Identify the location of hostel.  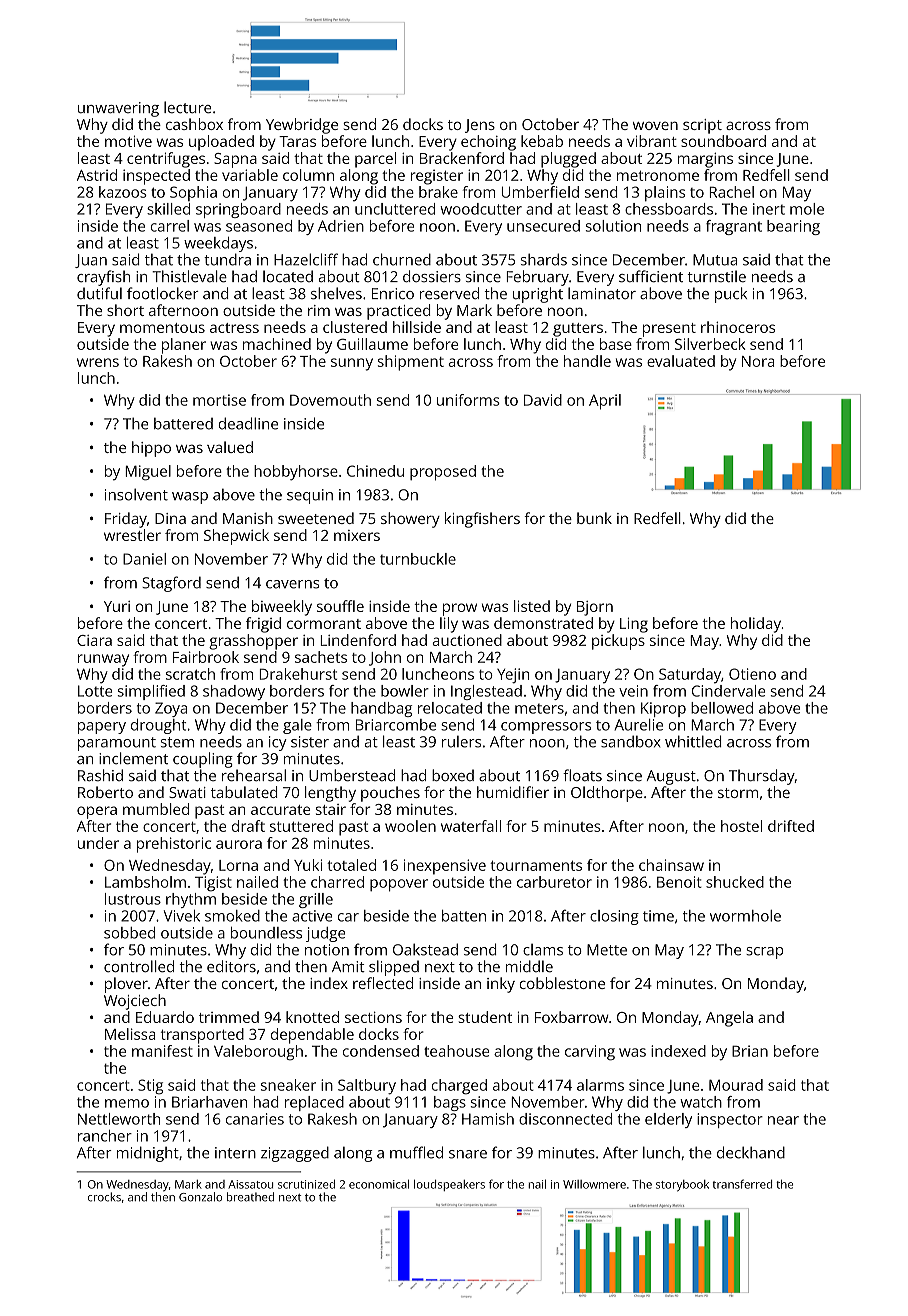
(741, 826).
